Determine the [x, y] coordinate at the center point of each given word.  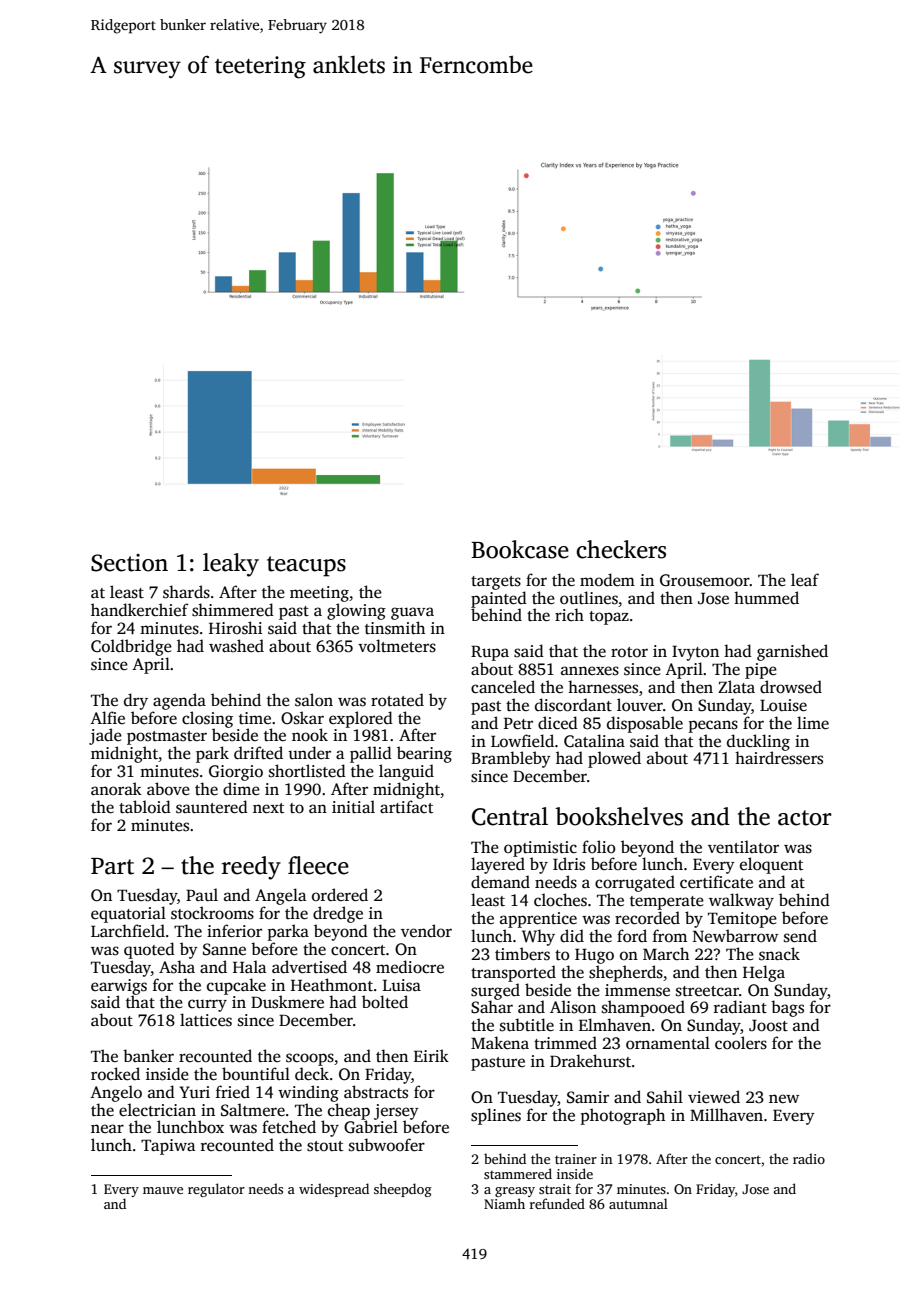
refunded [557, 1203]
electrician [157, 1110]
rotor [629, 652]
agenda [179, 701]
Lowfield [522, 740]
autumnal [638, 1203]
